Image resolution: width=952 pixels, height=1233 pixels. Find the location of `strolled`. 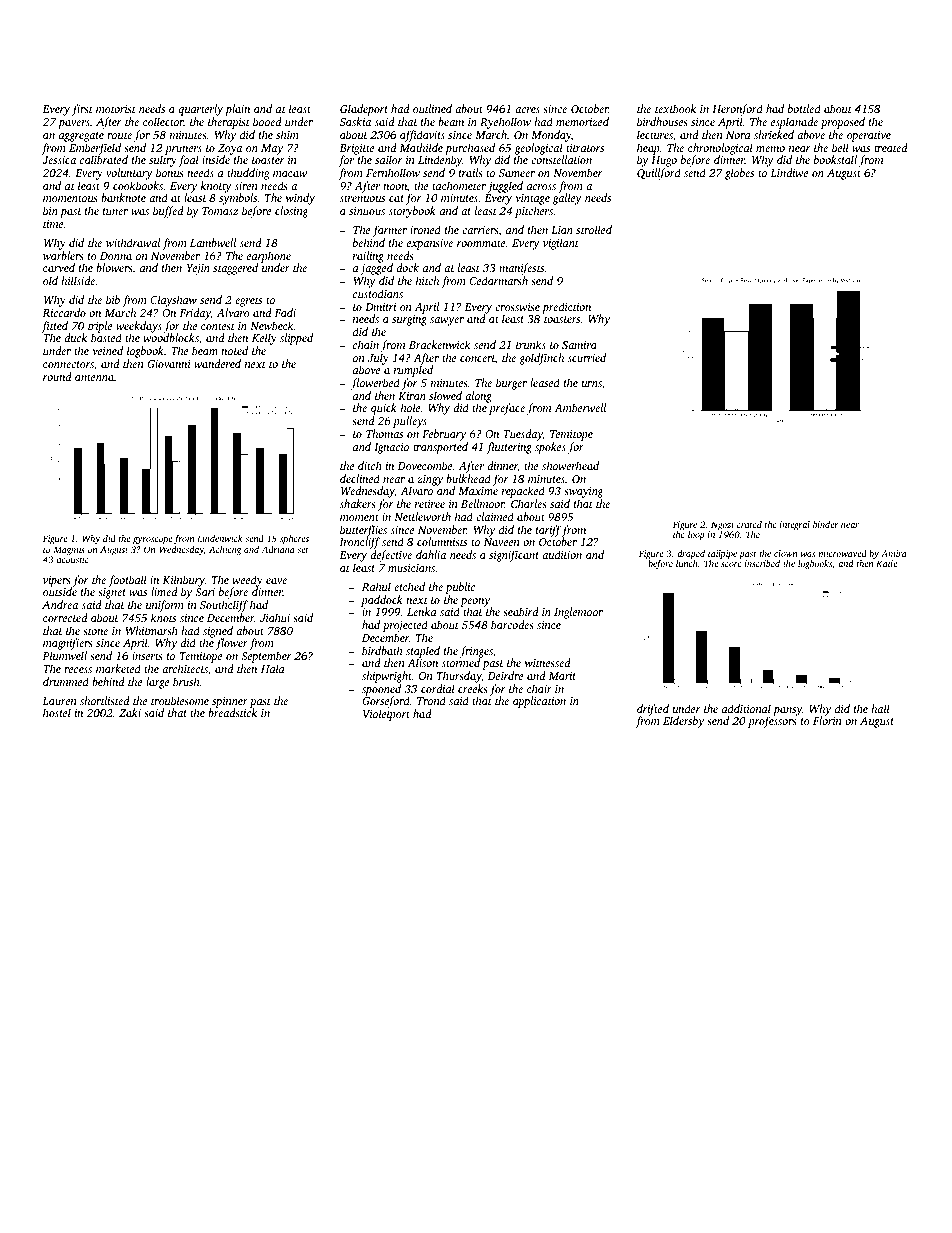

strolled is located at coordinates (594, 229).
